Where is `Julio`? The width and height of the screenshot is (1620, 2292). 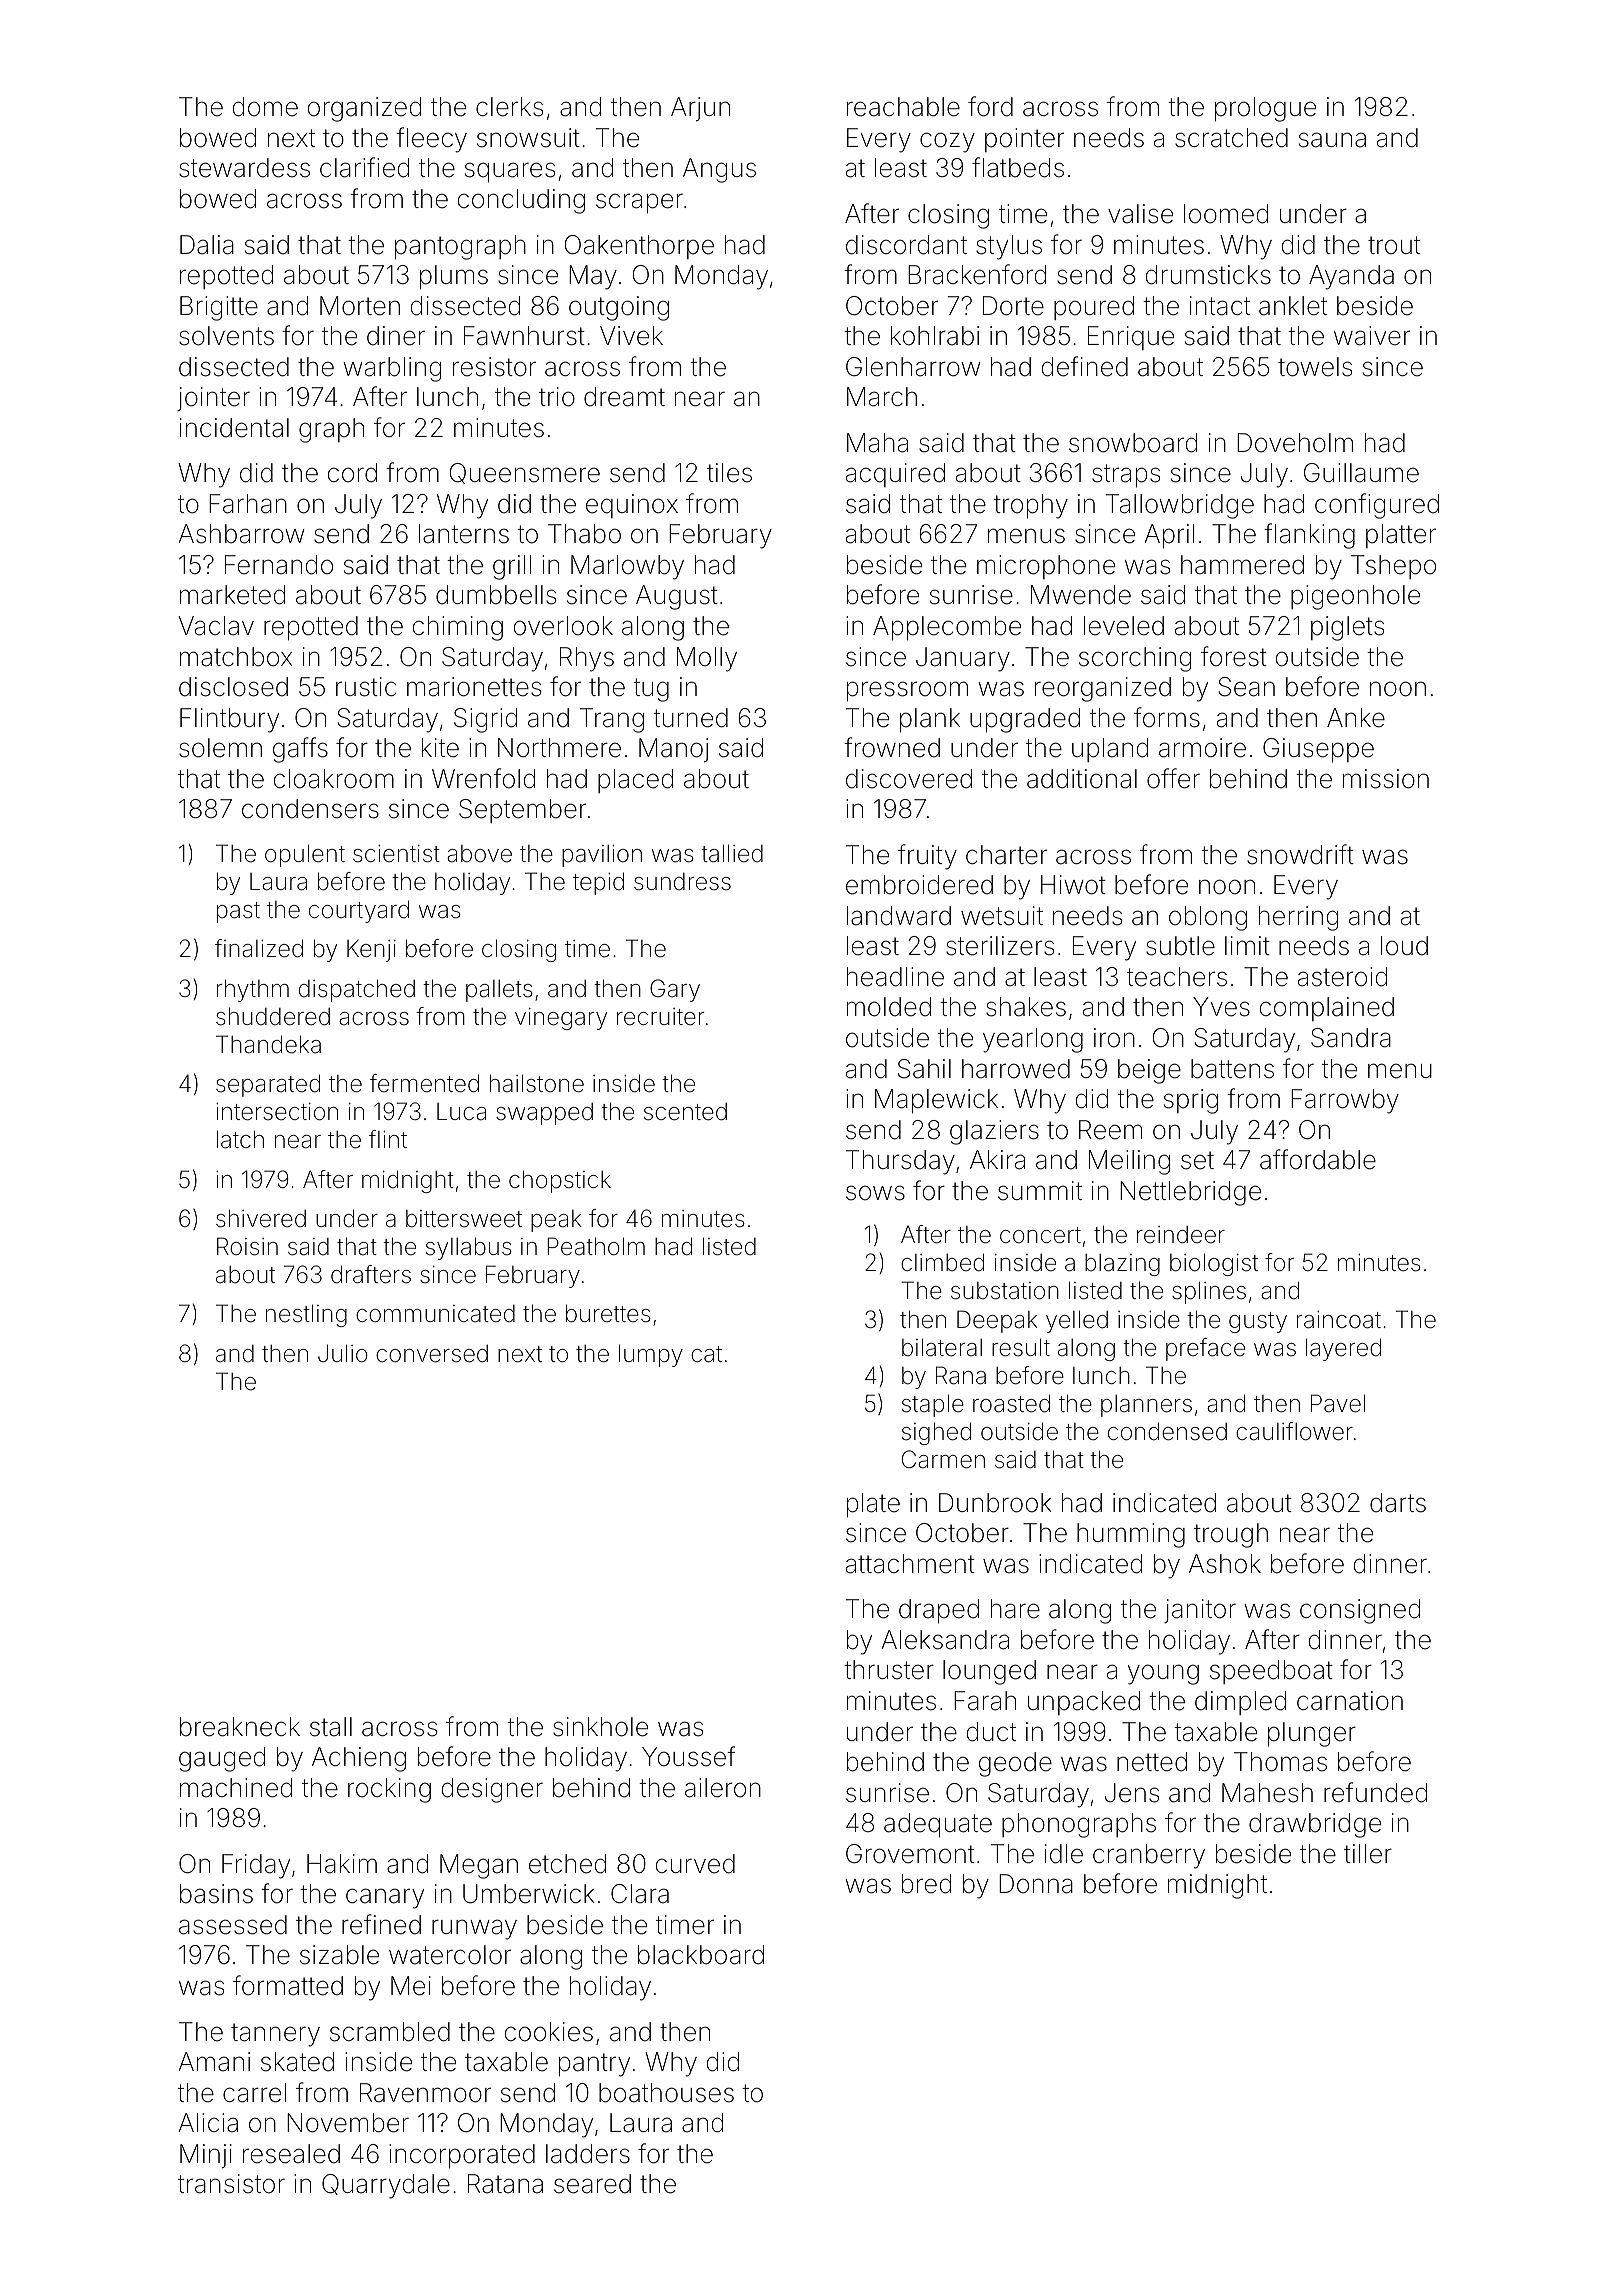
Julio is located at coordinates (343, 1353).
